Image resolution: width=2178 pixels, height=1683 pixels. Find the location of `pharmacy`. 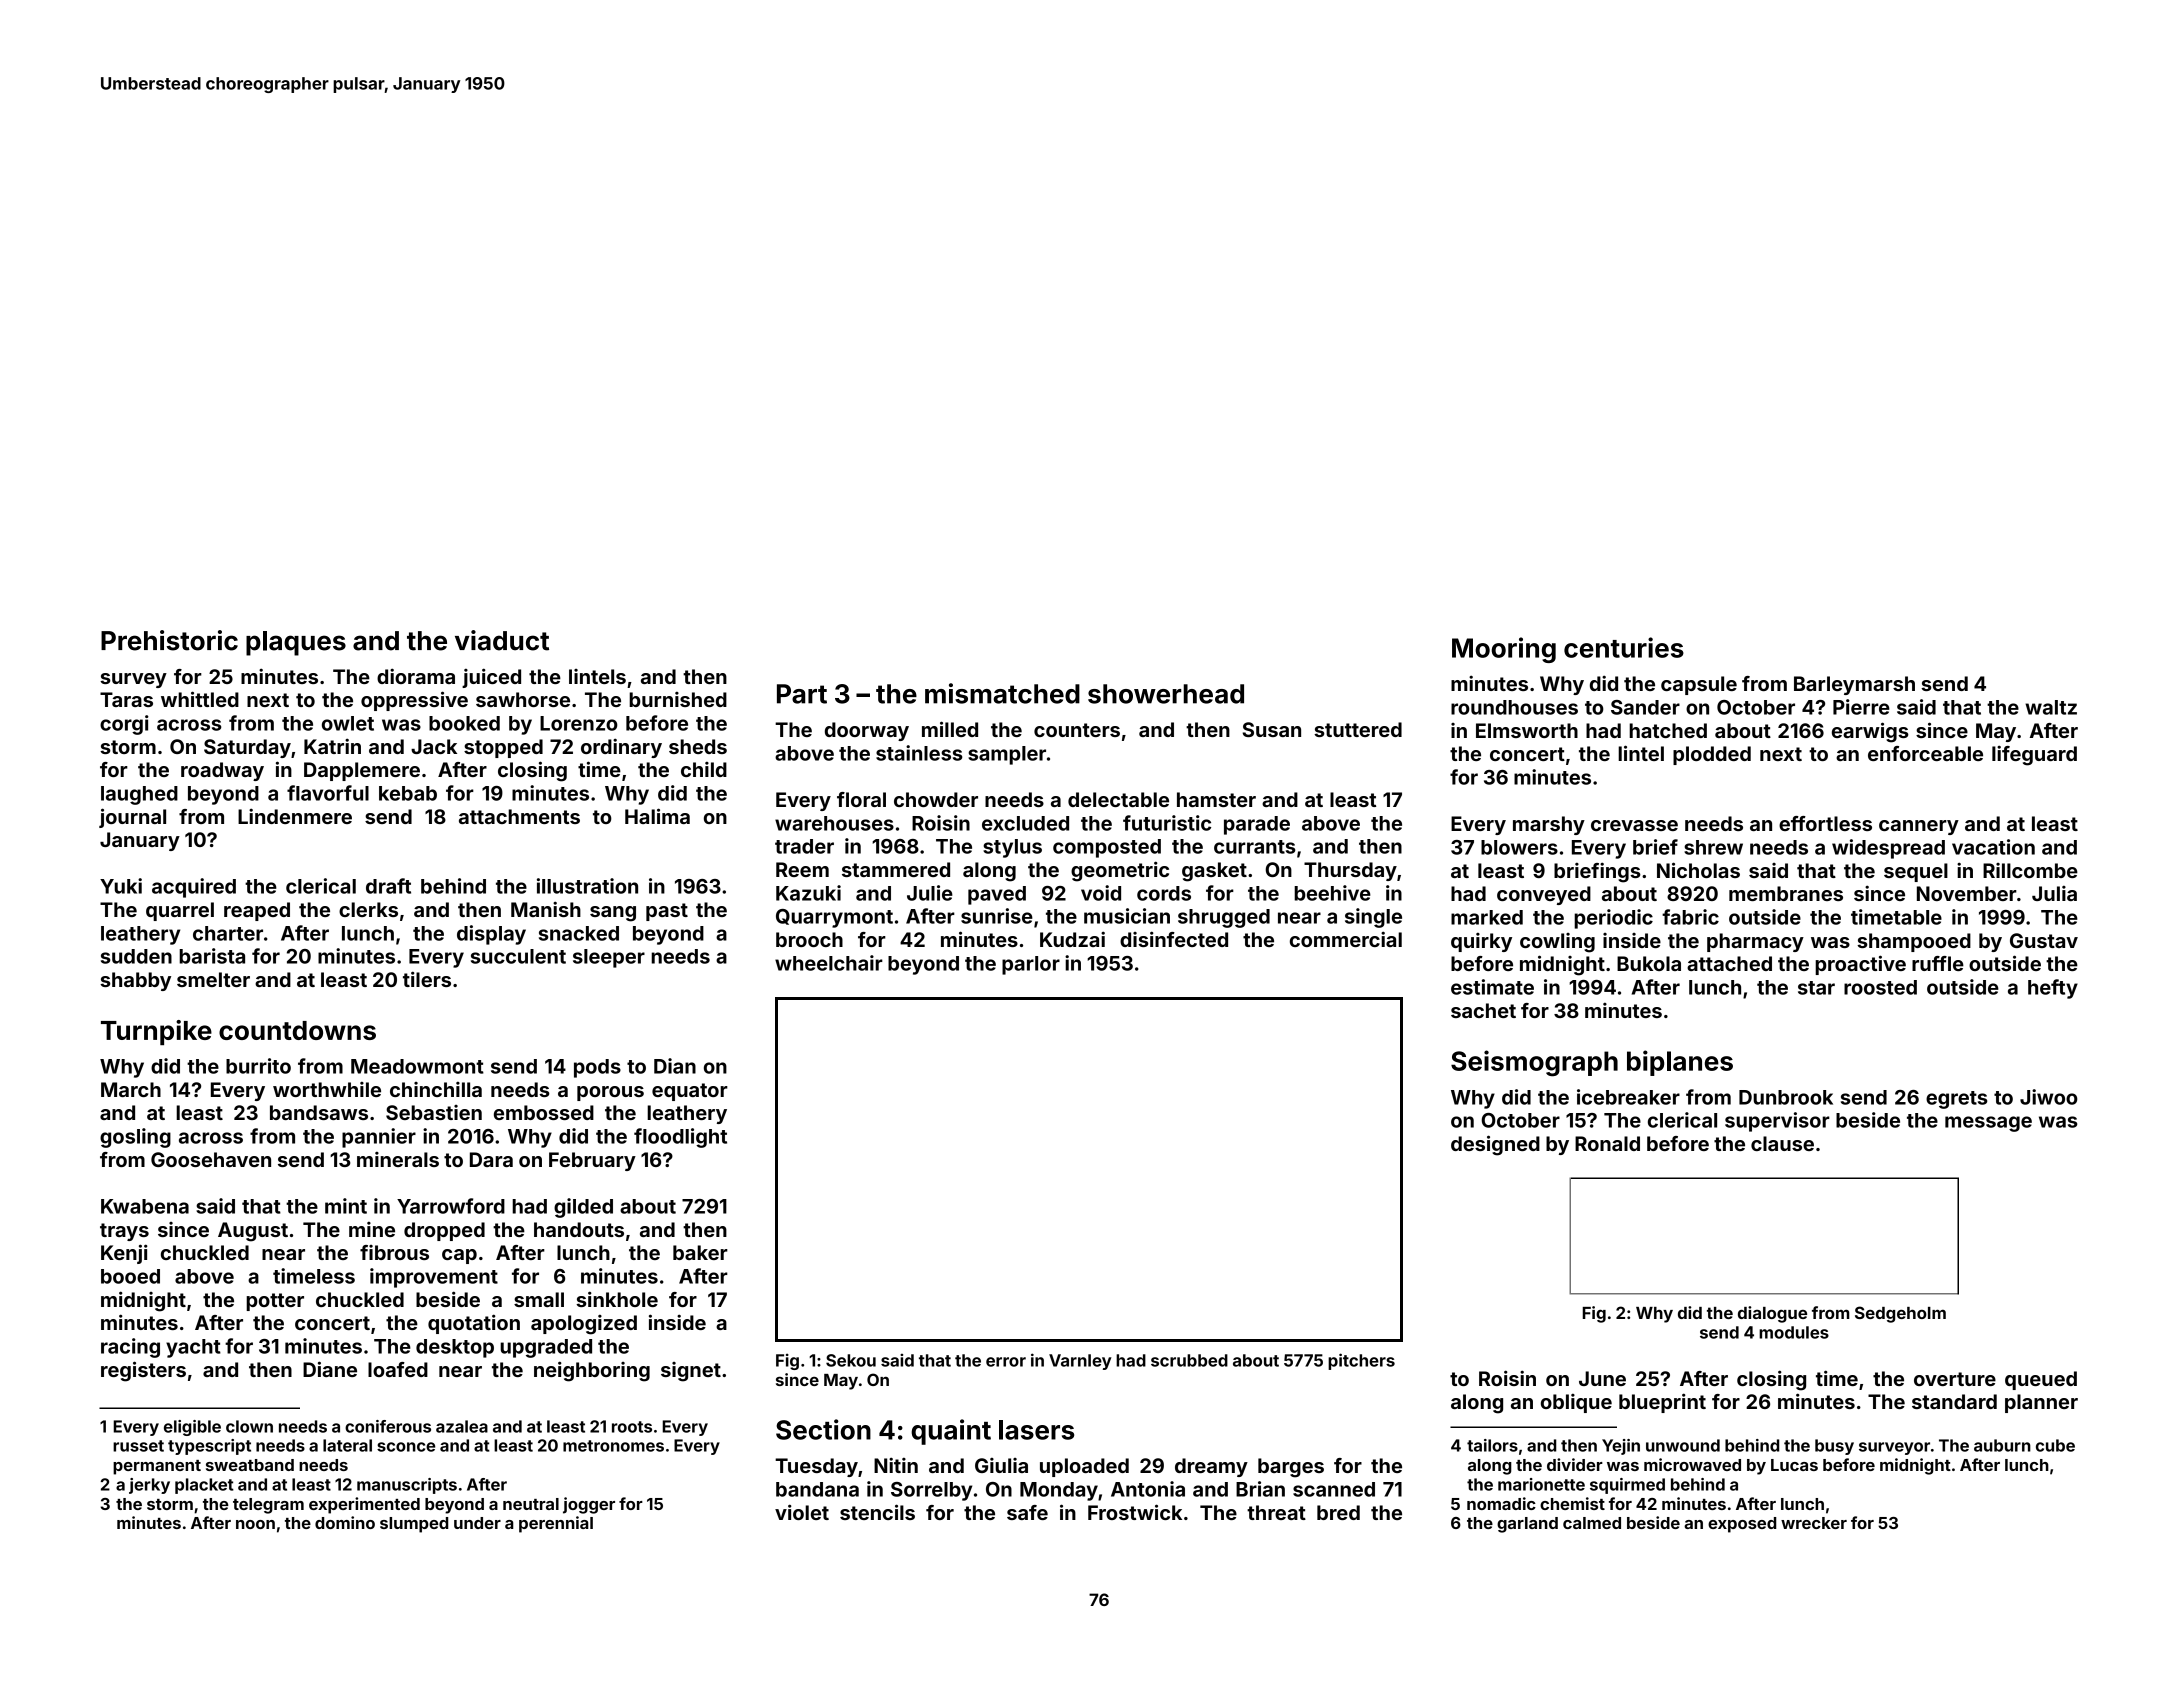

pharmacy is located at coordinates (1755, 942).
